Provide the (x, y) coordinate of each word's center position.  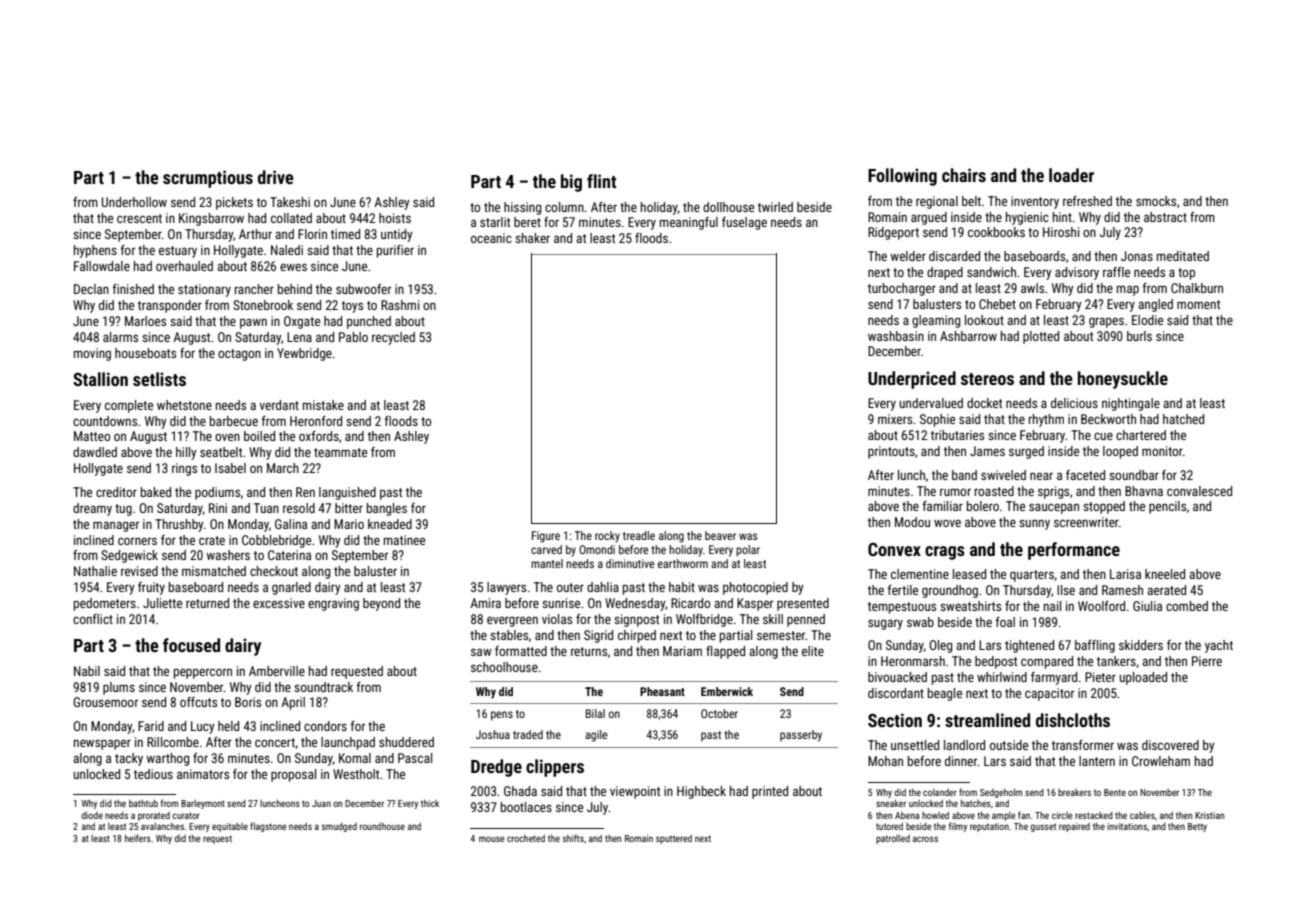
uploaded (1143, 678)
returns (589, 651)
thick (430, 803)
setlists (159, 379)
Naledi (287, 250)
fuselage (744, 223)
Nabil (87, 671)
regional (937, 202)
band (964, 475)
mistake (323, 405)
